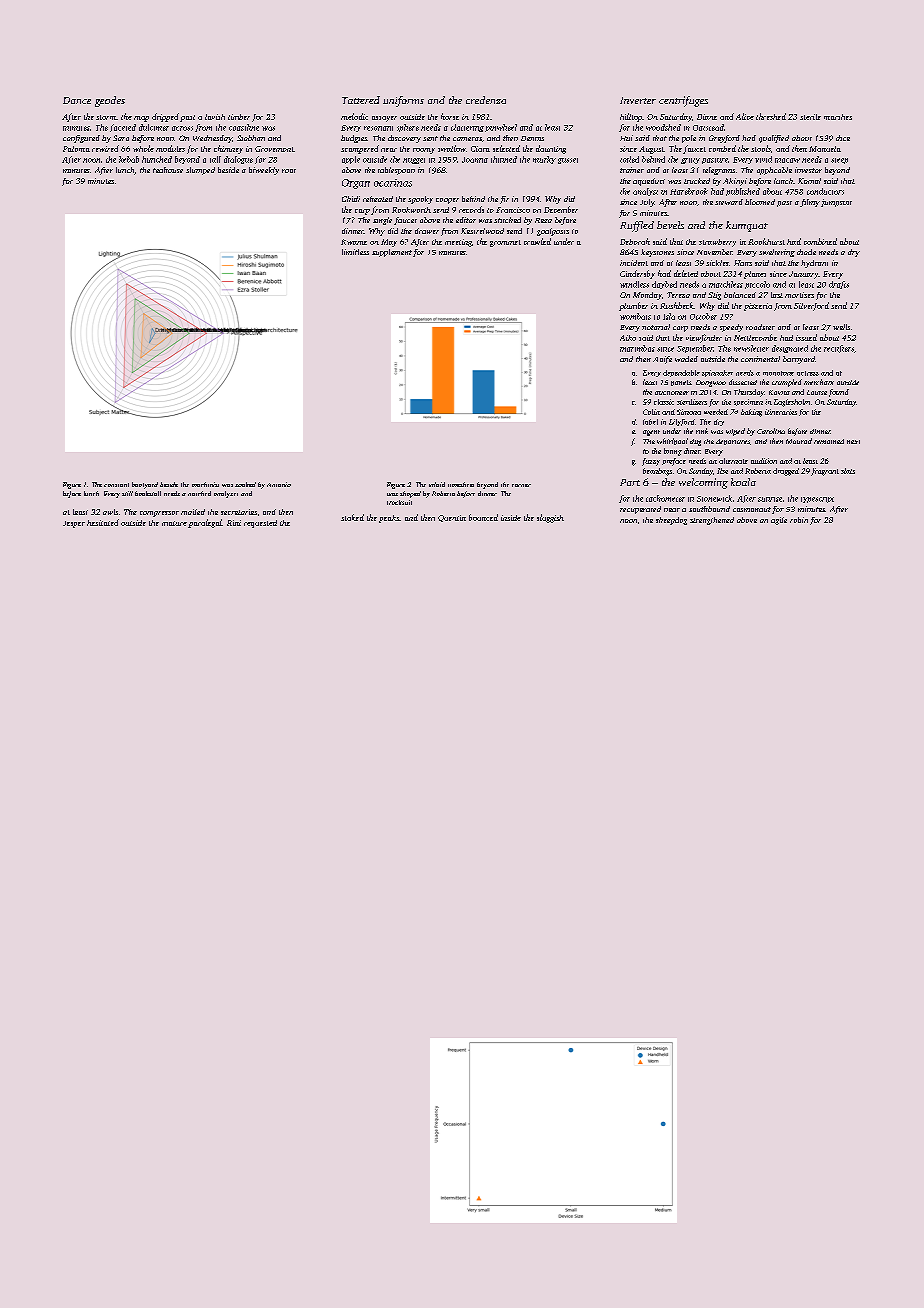  I want to click on auctioneer, so click(672, 393).
